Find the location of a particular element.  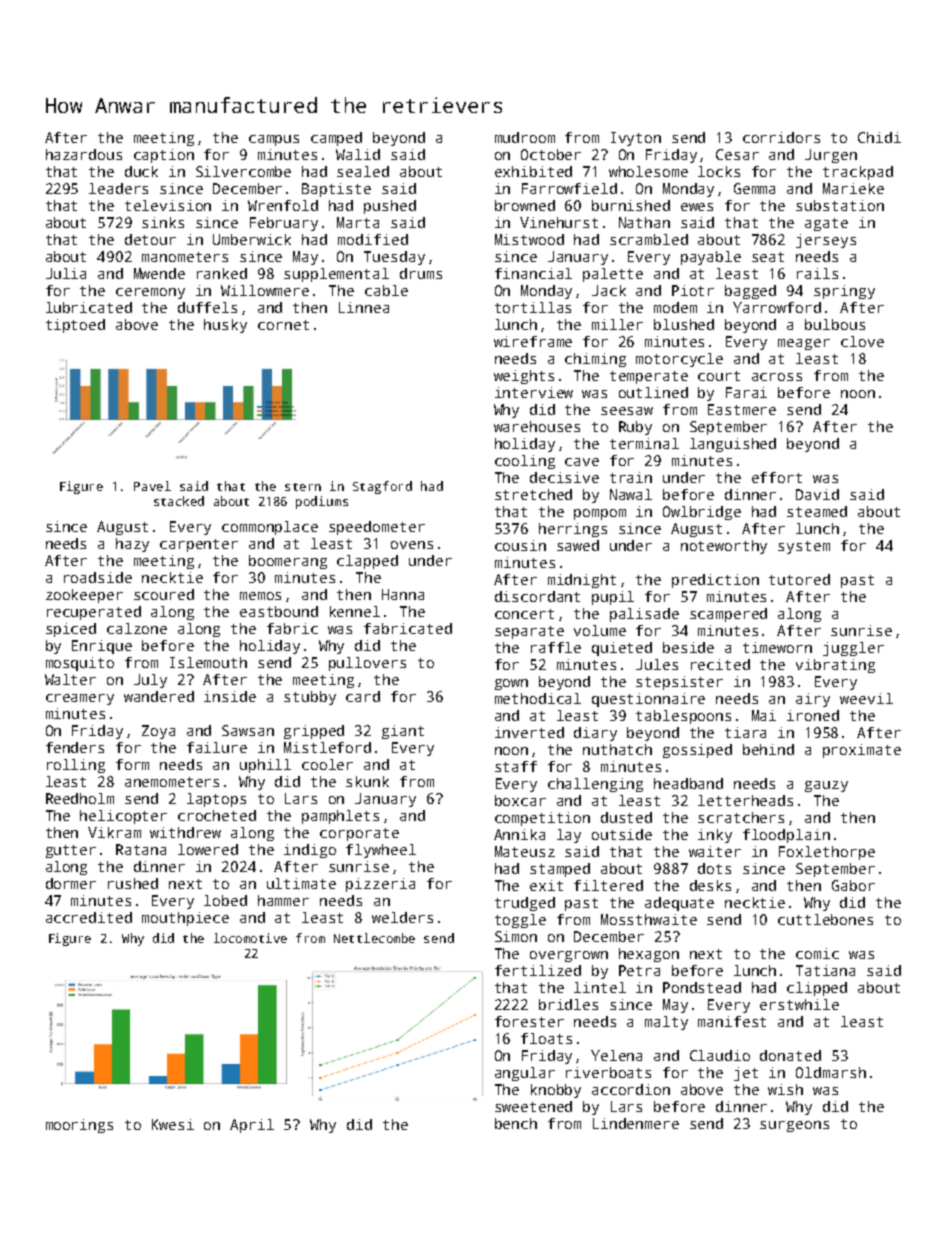

locomotive is located at coordinates (250, 938).
